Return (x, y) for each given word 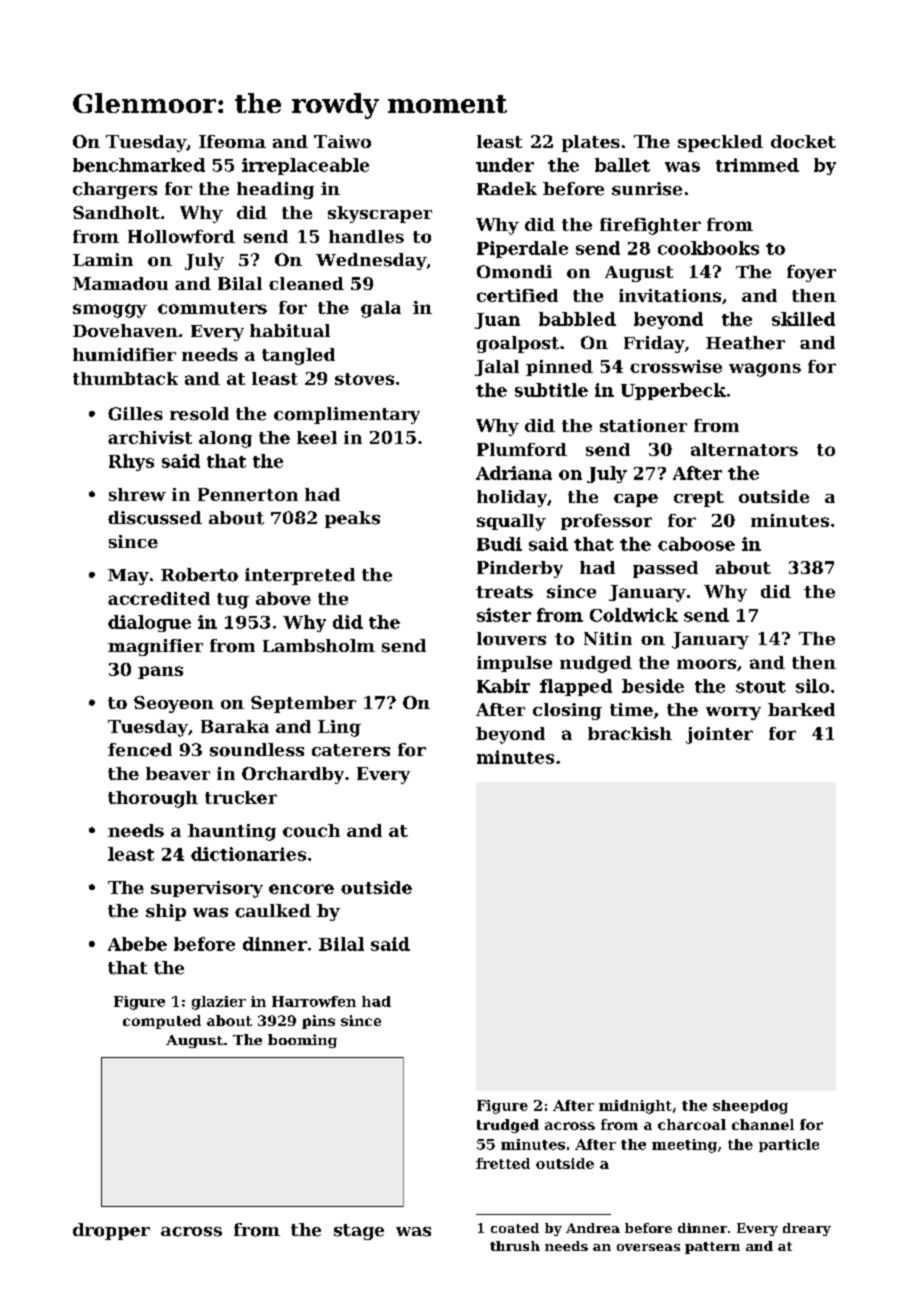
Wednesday (371, 261)
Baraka (235, 726)
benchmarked (139, 165)
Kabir (503, 686)
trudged (508, 1126)
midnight (635, 1107)
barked (801, 709)
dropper (111, 1231)
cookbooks (708, 248)
